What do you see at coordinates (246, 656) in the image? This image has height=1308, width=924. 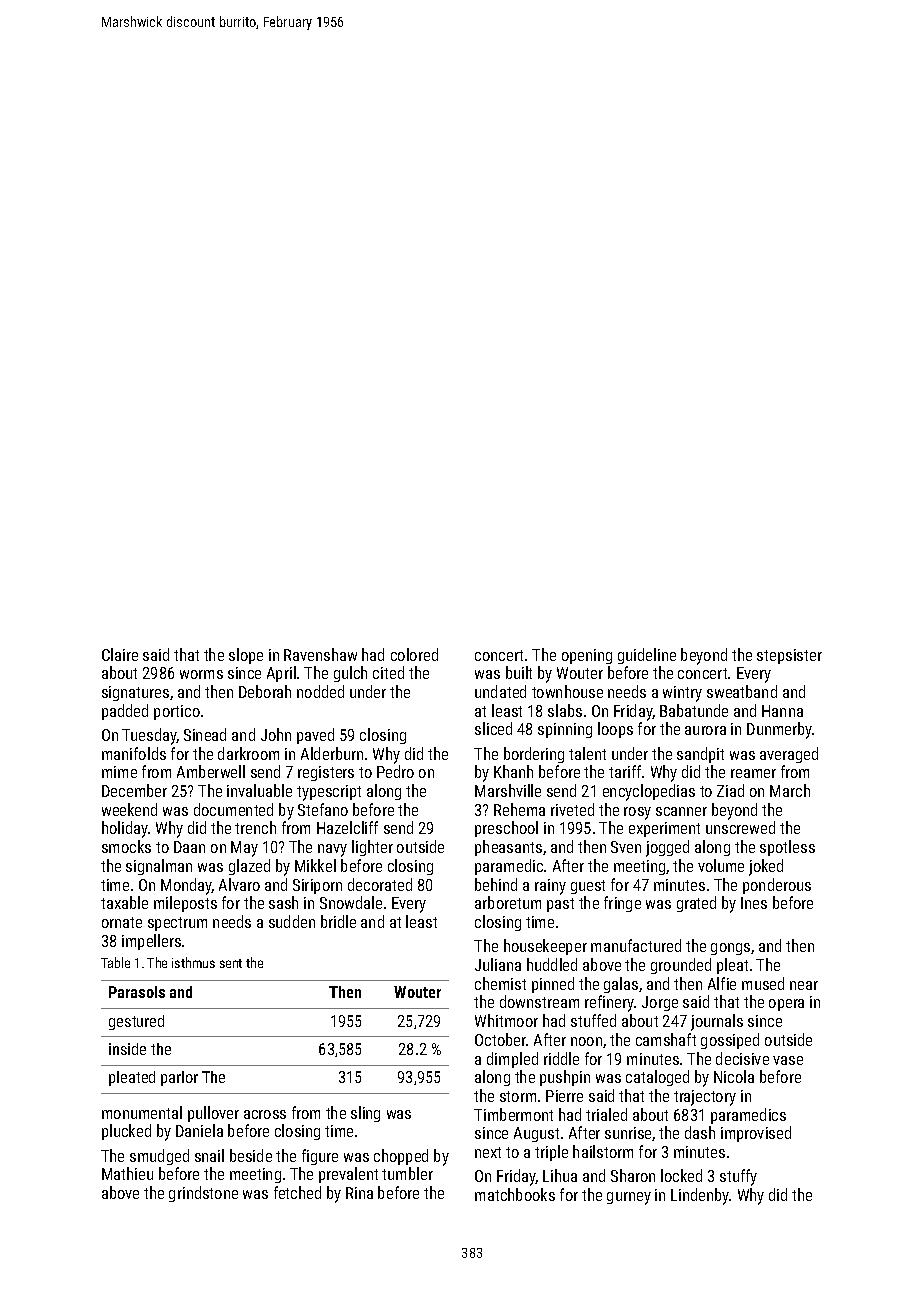 I see `slope` at bounding box center [246, 656].
